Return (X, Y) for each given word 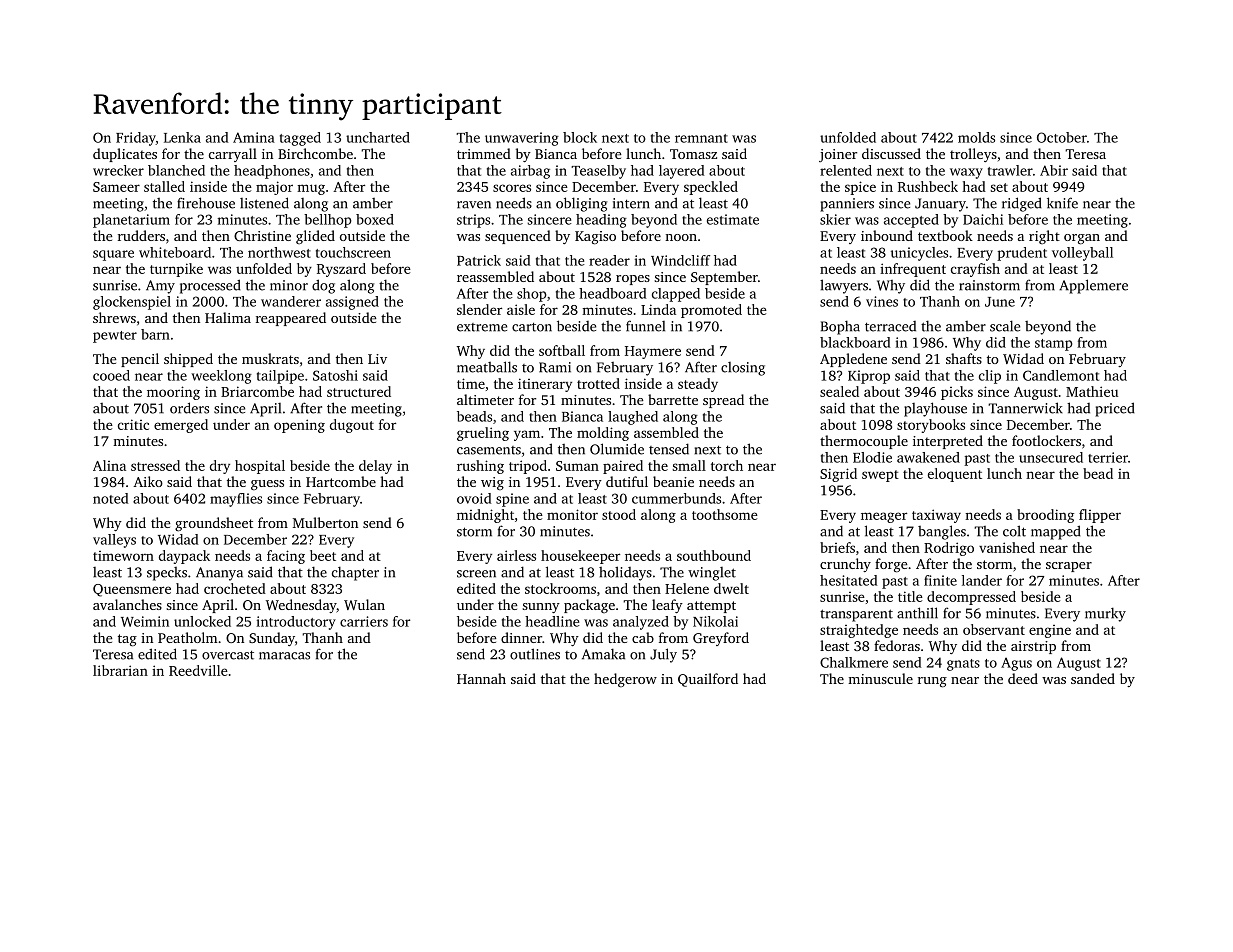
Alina (109, 465)
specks (167, 574)
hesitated (849, 580)
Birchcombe (315, 153)
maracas (284, 656)
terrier (1108, 457)
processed (210, 286)
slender (479, 309)
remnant (701, 138)
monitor (572, 514)
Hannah (481, 678)
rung (932, 682)
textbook (945, 235)
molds (976, 137)
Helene (687, 588)
